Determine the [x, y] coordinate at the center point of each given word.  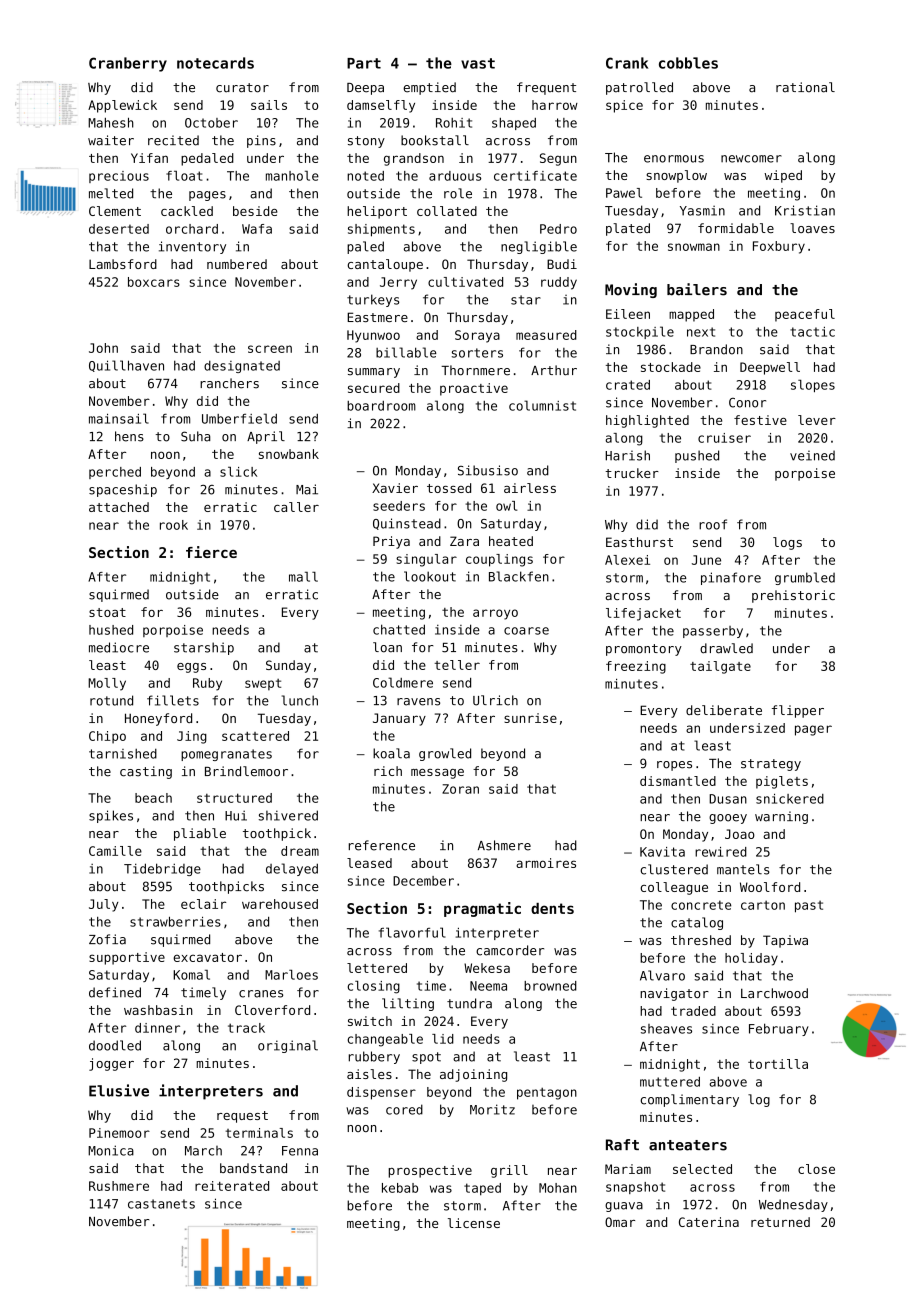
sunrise [530, 718]
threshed [701, 940]
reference [382, 845]
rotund [111, 700]
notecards [215, 63]
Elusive [119, 1090]
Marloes [291, 975]
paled [365, 247]
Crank [627, 63]
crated [628, 385]
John [103, 348]
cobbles [688, 63]
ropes [674, 766]
